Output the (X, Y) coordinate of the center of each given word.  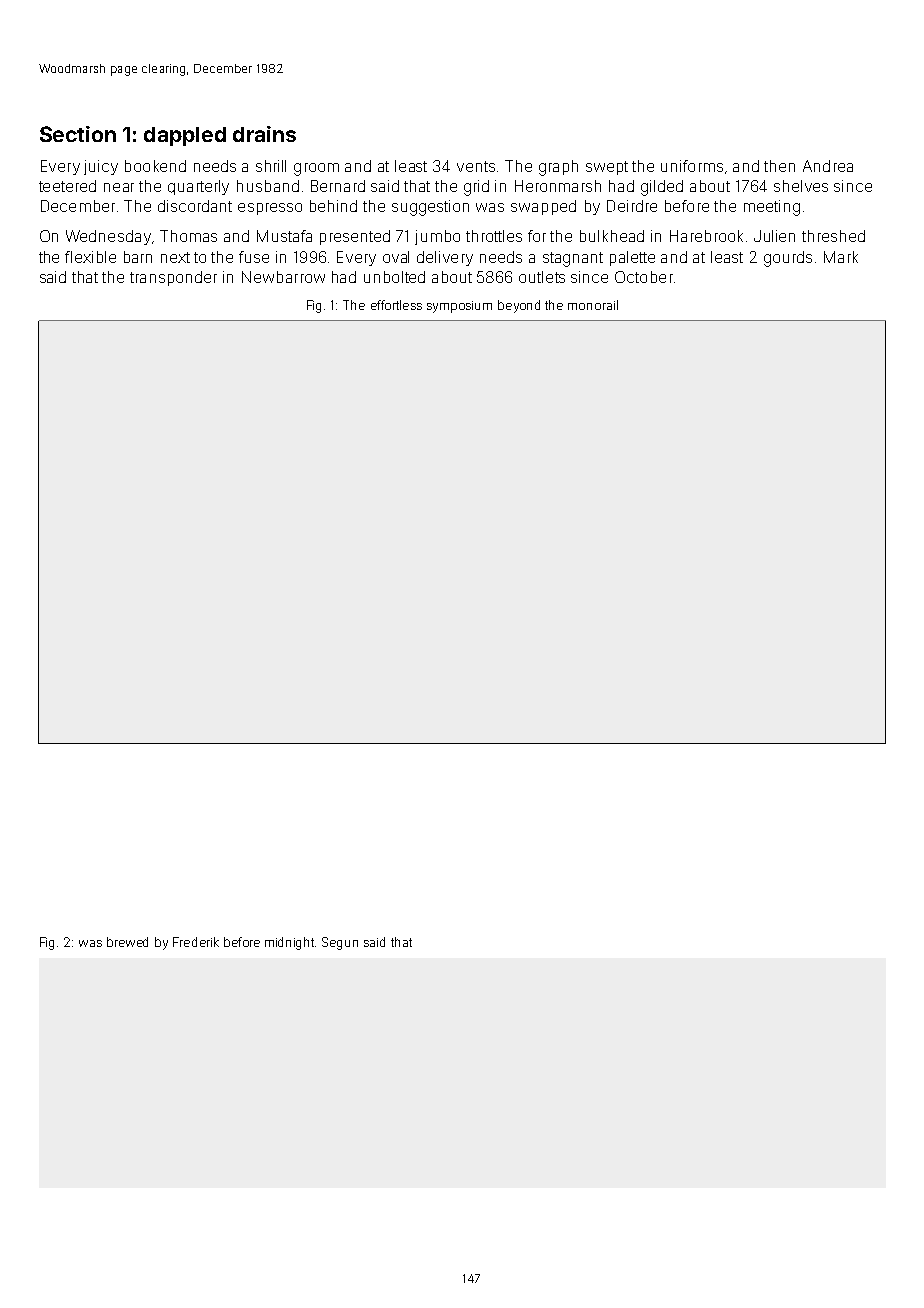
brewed (127, 942)
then (779, 166)
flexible (90, 257)
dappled (185, 136)
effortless (396, 305)
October (644, 277)
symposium (459, 307)
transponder (173, 278)
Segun (340, 943)
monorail (593, 305)
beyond (519, 306)
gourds (788, 259)
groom (316, 169)
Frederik (196, 942)
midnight (289, 943)
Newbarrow (283, 277)
